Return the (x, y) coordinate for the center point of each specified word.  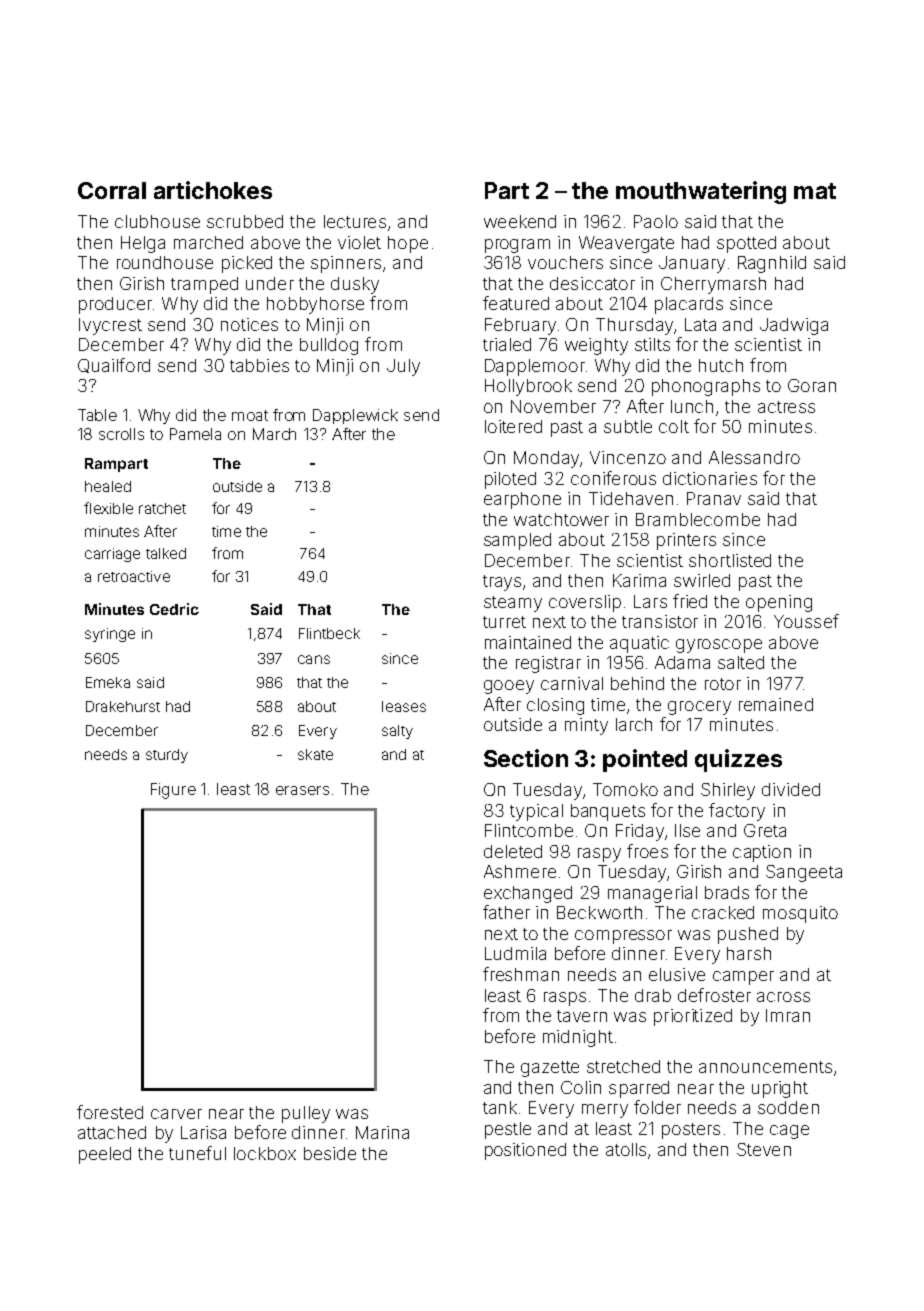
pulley (306, 1114)
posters (691, 1131)
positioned (525, 1151)
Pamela (195, 434)
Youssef (806, 621)
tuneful (197, 1153)
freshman (521, 974)
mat (815, 191)
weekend (520, 221)
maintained (528, 642)
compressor (623, 937)
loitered (513, 426)
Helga (143, 244)
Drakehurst (123, 706)
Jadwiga (794, 326)
